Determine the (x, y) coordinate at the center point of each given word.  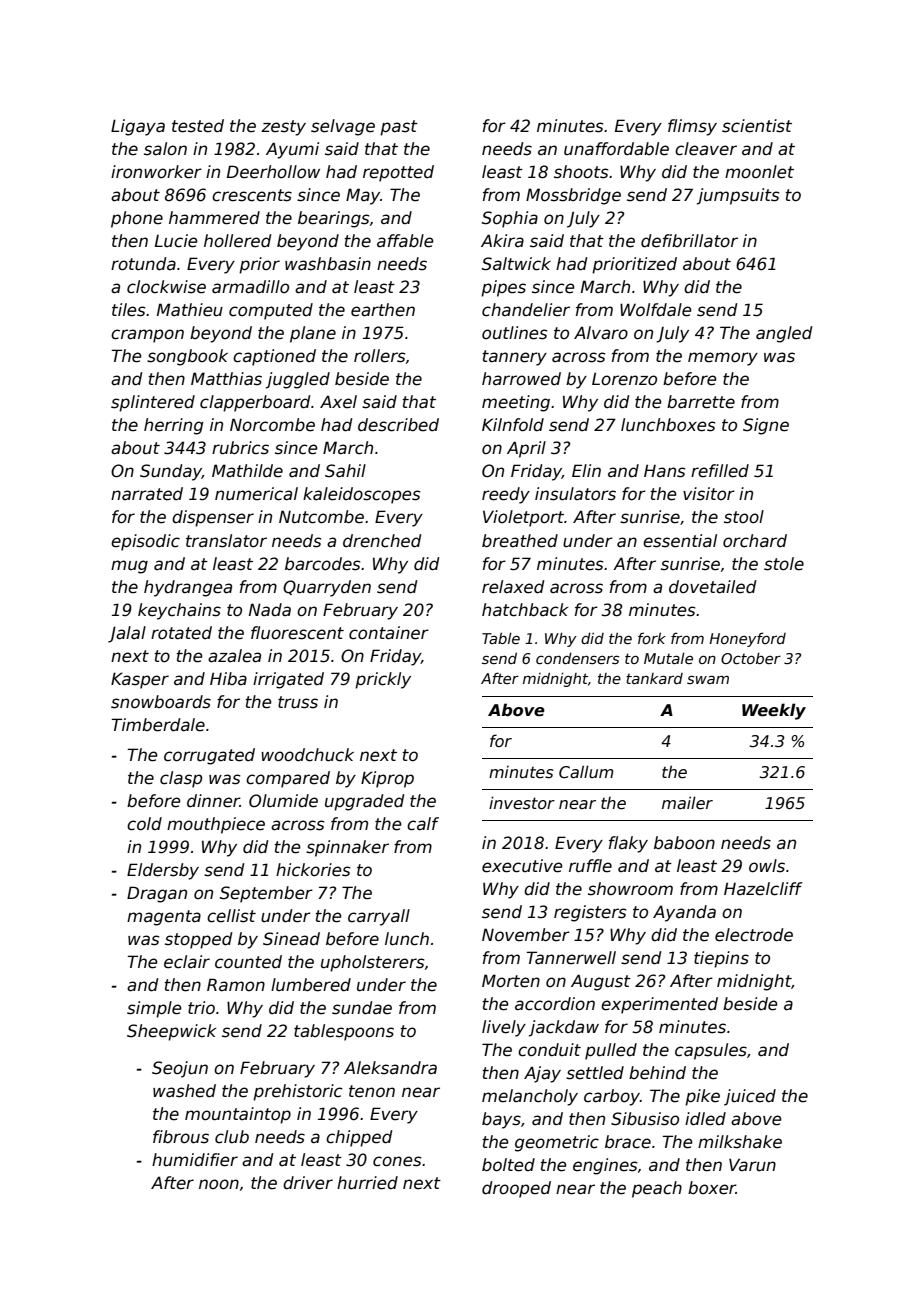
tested (198, 126)
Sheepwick (172, 1032)
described (398, 425)
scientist (757, 126)
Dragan (157, 894)
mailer (687, 802)
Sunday (171, 472)
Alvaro (601, 333)
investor (522, 803)
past (399, 128)
